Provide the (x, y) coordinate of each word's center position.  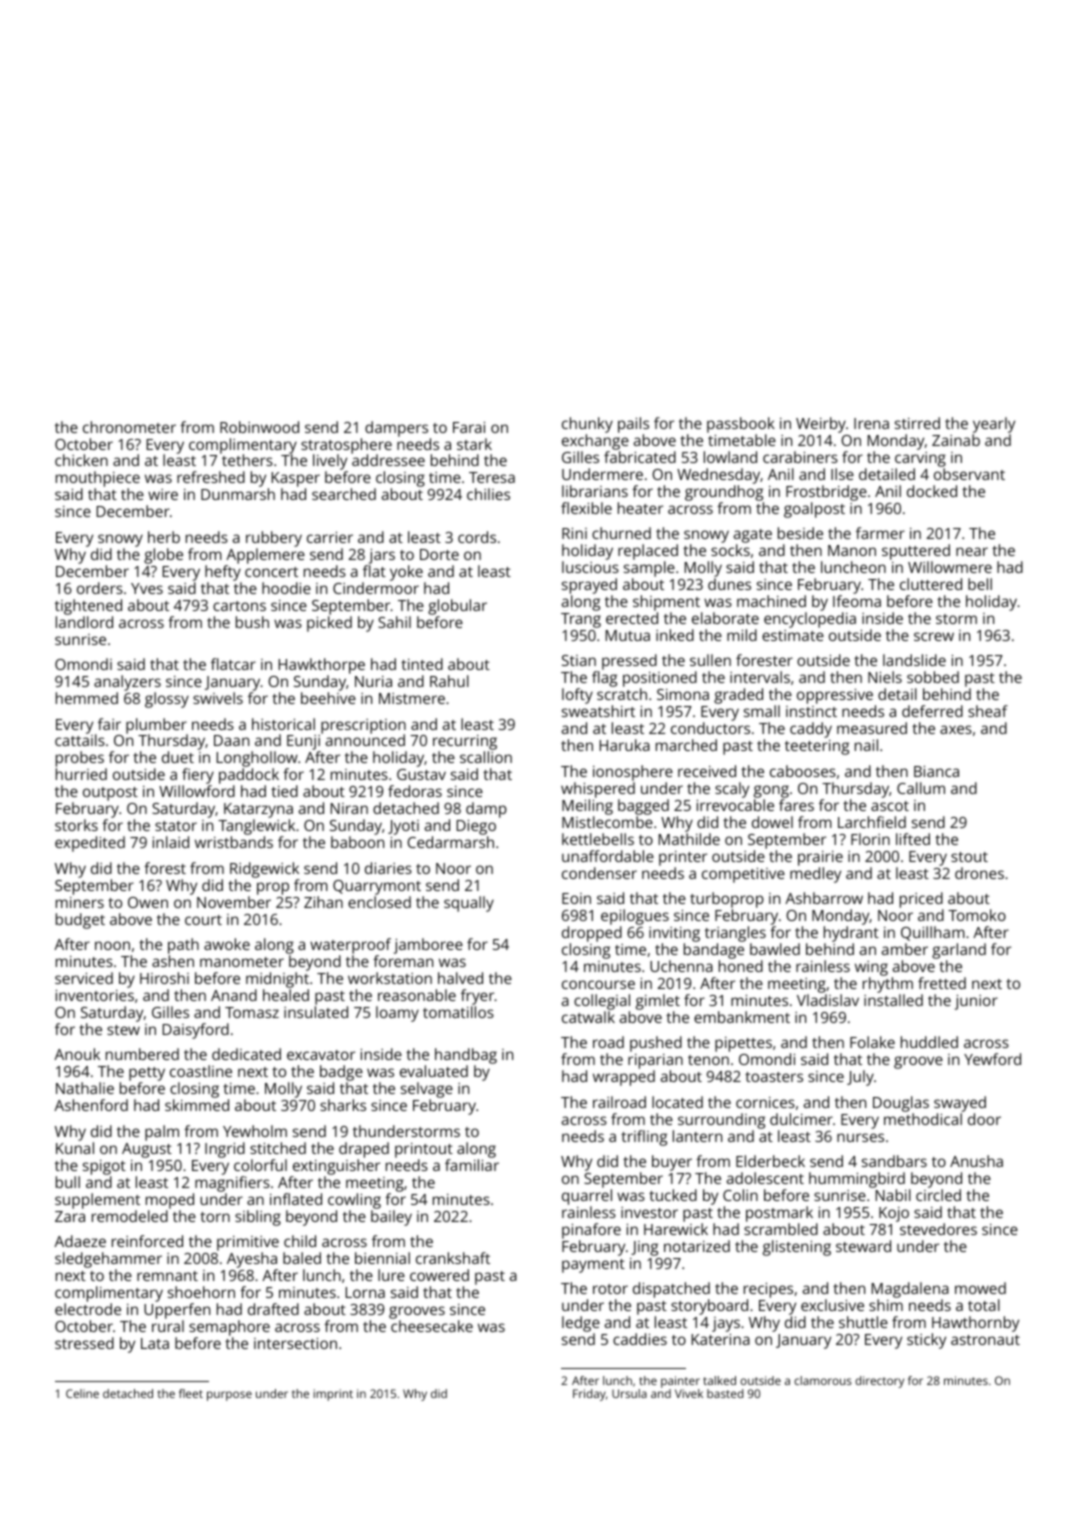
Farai (469, 427)
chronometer (129, 427)
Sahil (394, 622)
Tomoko (977, 915)
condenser (599, 873)
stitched (278, 1148)
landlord (84, 622)
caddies (640, 1339)
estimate (793, 635)
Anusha (976, 1161)
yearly (994, 425)
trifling (644, 1138)
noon (112, 945)
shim (886, 1305)
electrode (88, 1309)
